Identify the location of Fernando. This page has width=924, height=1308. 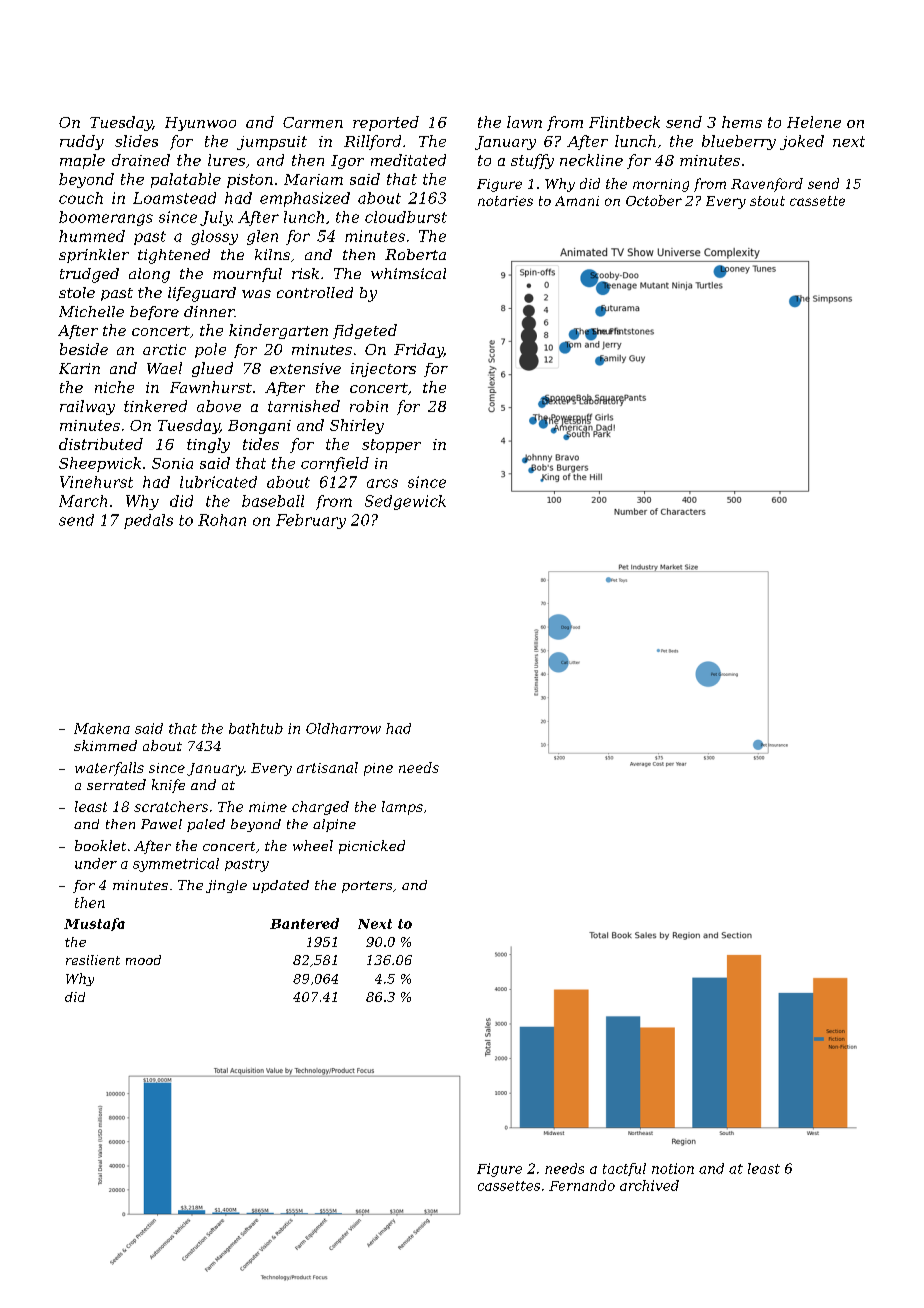
(582, 1185).
